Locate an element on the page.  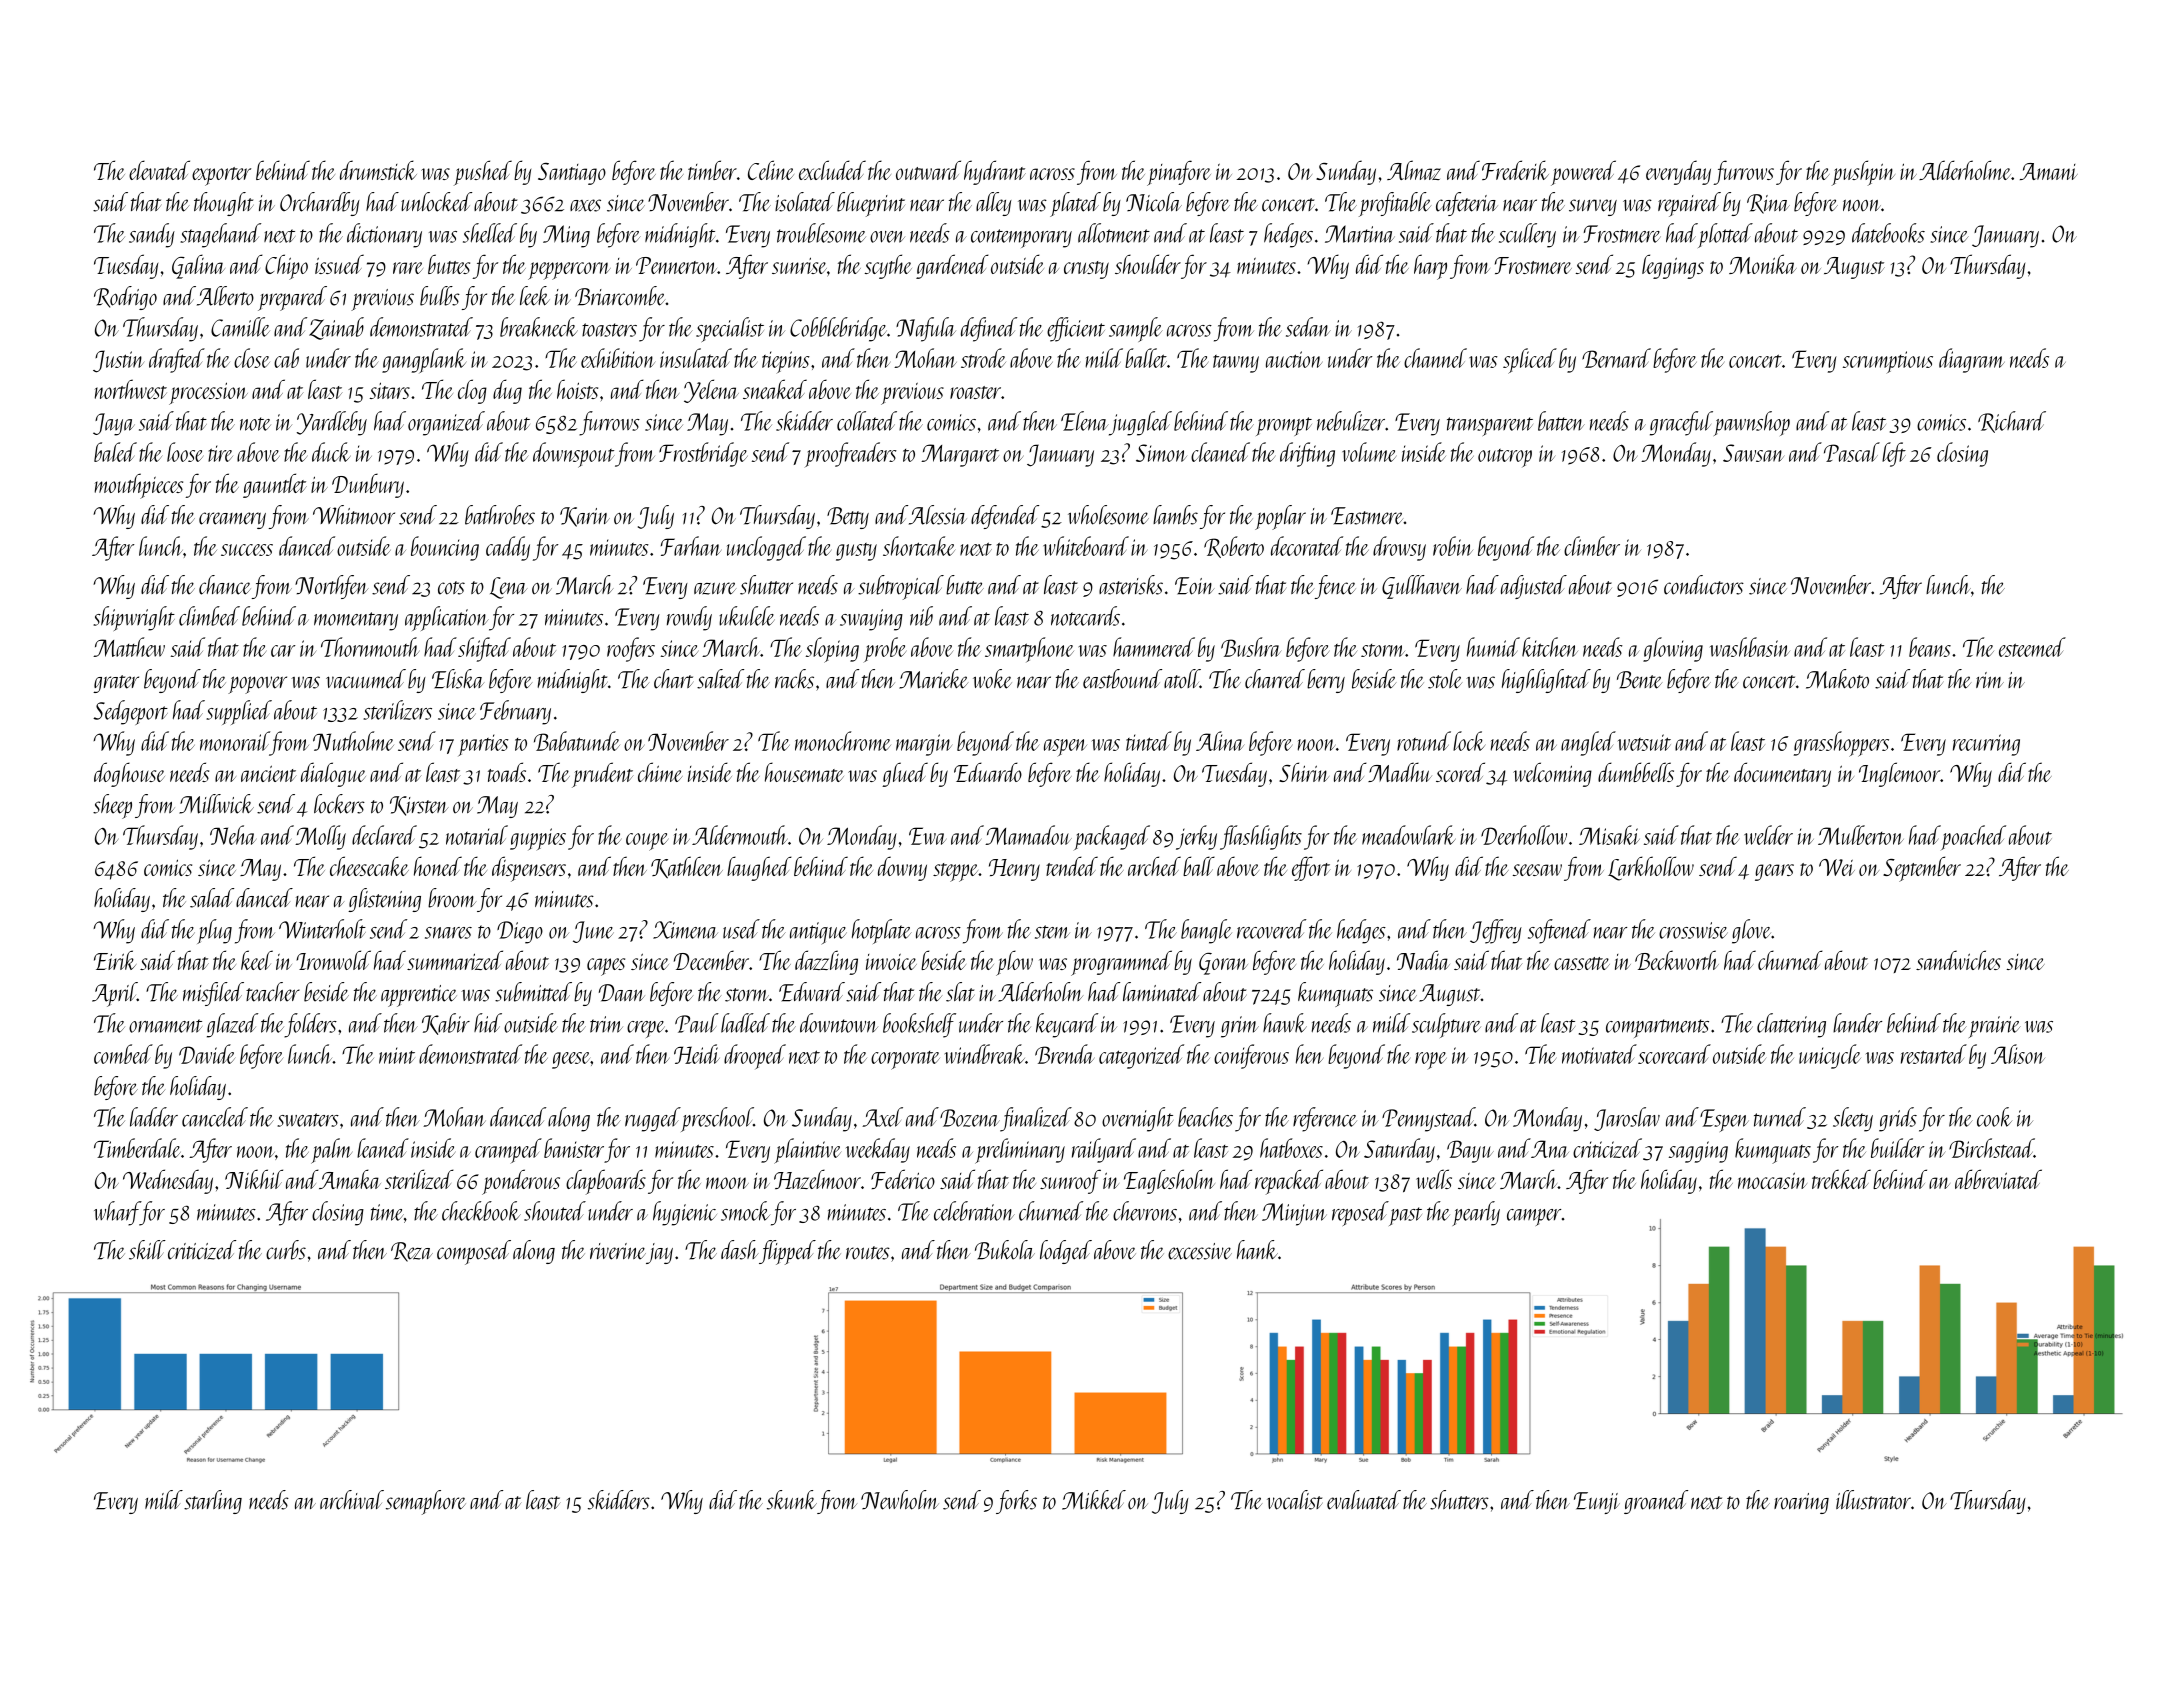
Frederik is located at coordinates (1515, 170).
